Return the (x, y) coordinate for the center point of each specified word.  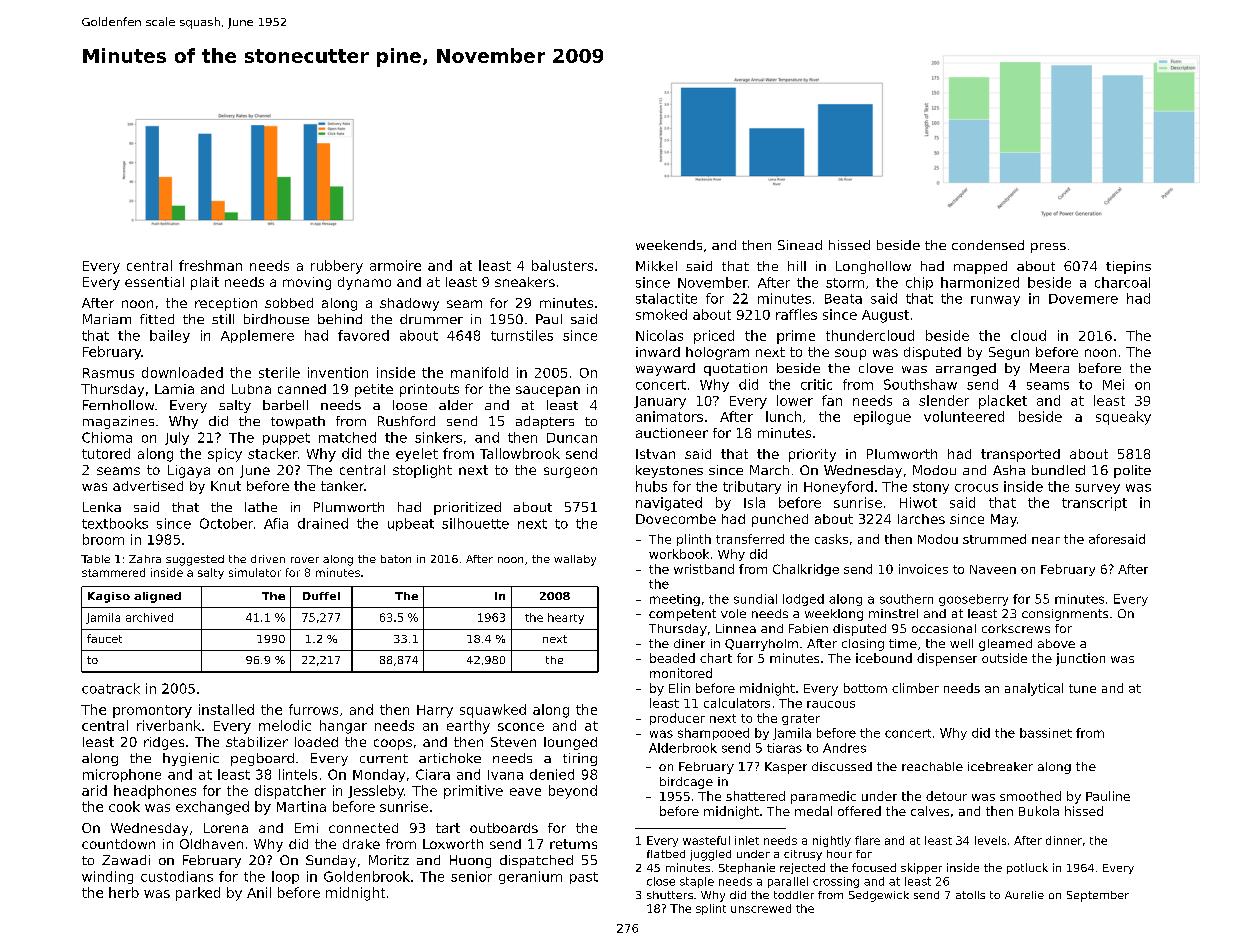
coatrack (111, 688)
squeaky (1123, 418)
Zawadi (126, 860)
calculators (737, 703)
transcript (1094, 504)
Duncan (572, 438)
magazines (118, 422)
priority (812, 455)
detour (946, 796)
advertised (148, 486)
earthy (468, 727)
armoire (395, 265)
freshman (210, 265)
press (1048, 248)
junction (1080, 659)
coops (393, 744)
